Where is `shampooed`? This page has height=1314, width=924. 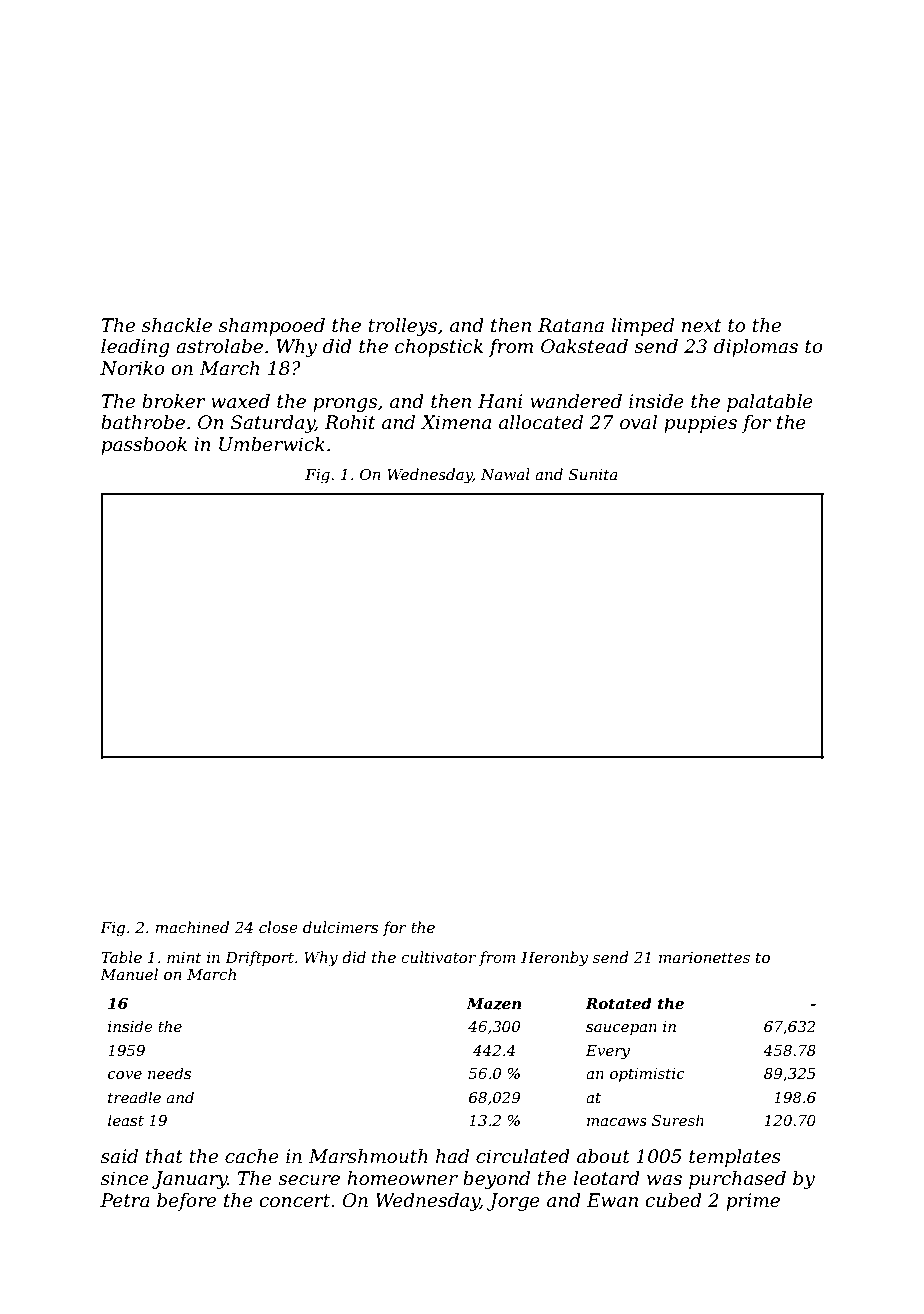 shampooed is located at coordinates (272, 327).
